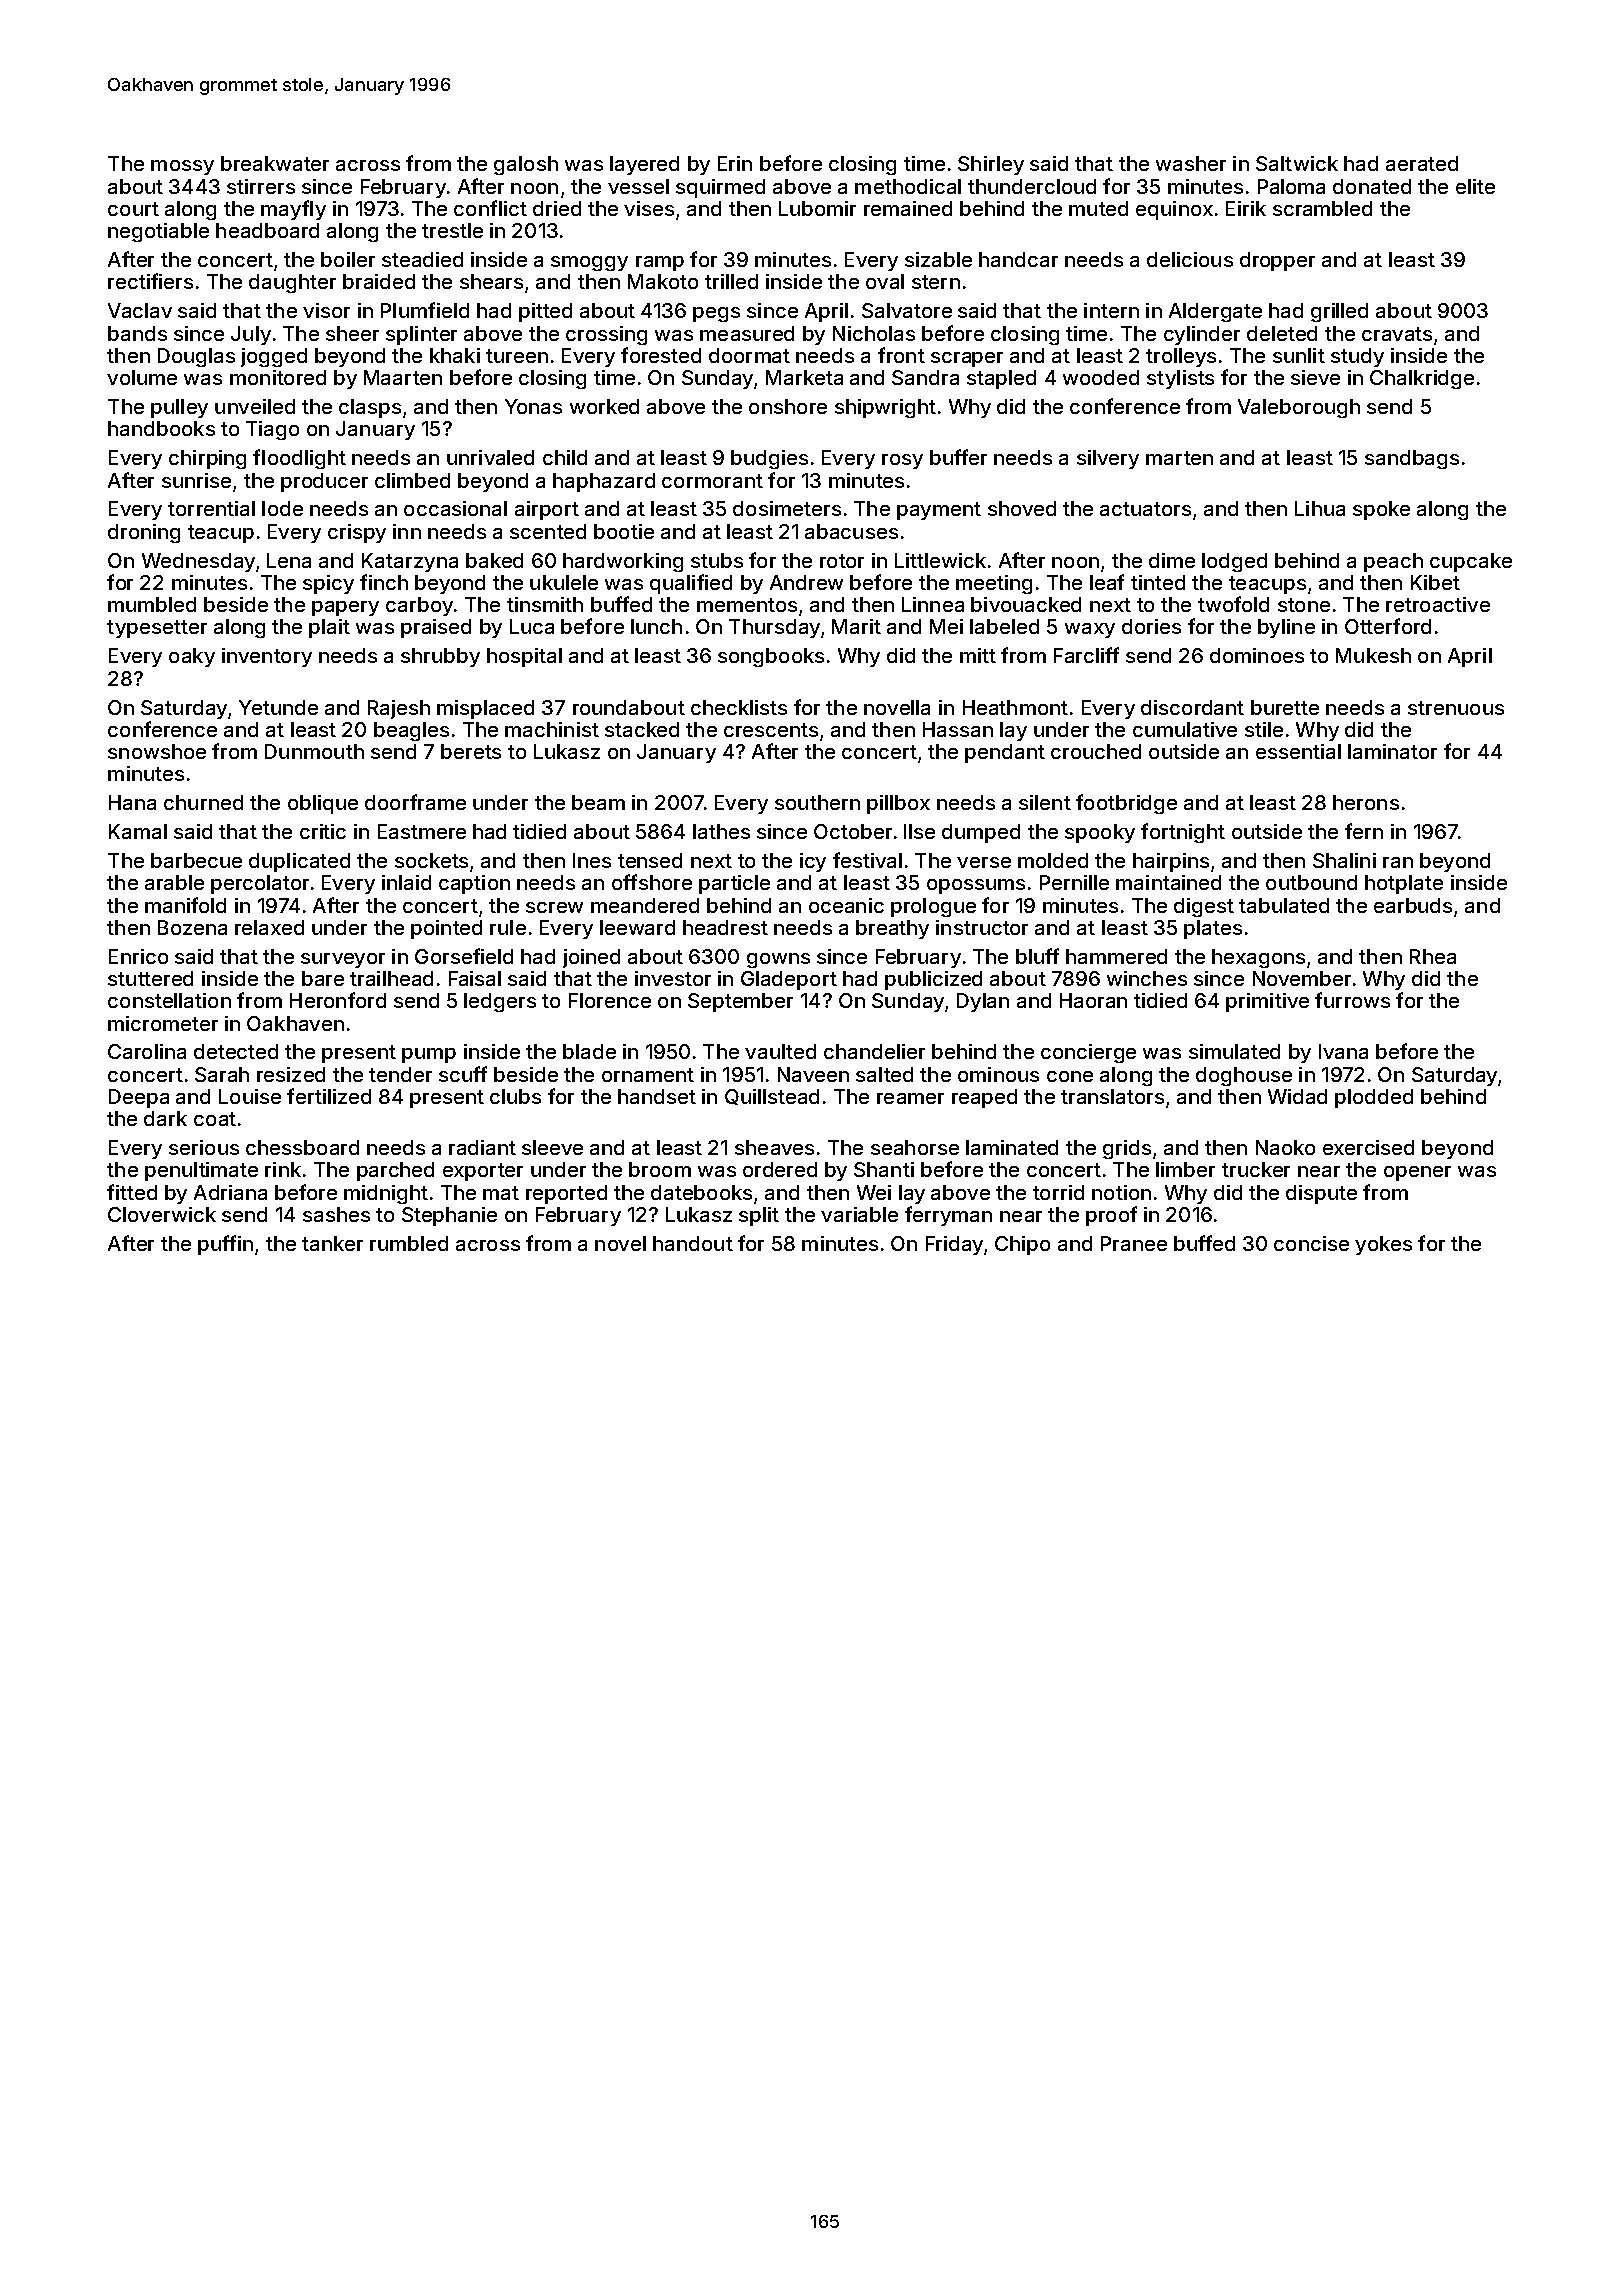  I want to click on mossy, so click(182, 167).
